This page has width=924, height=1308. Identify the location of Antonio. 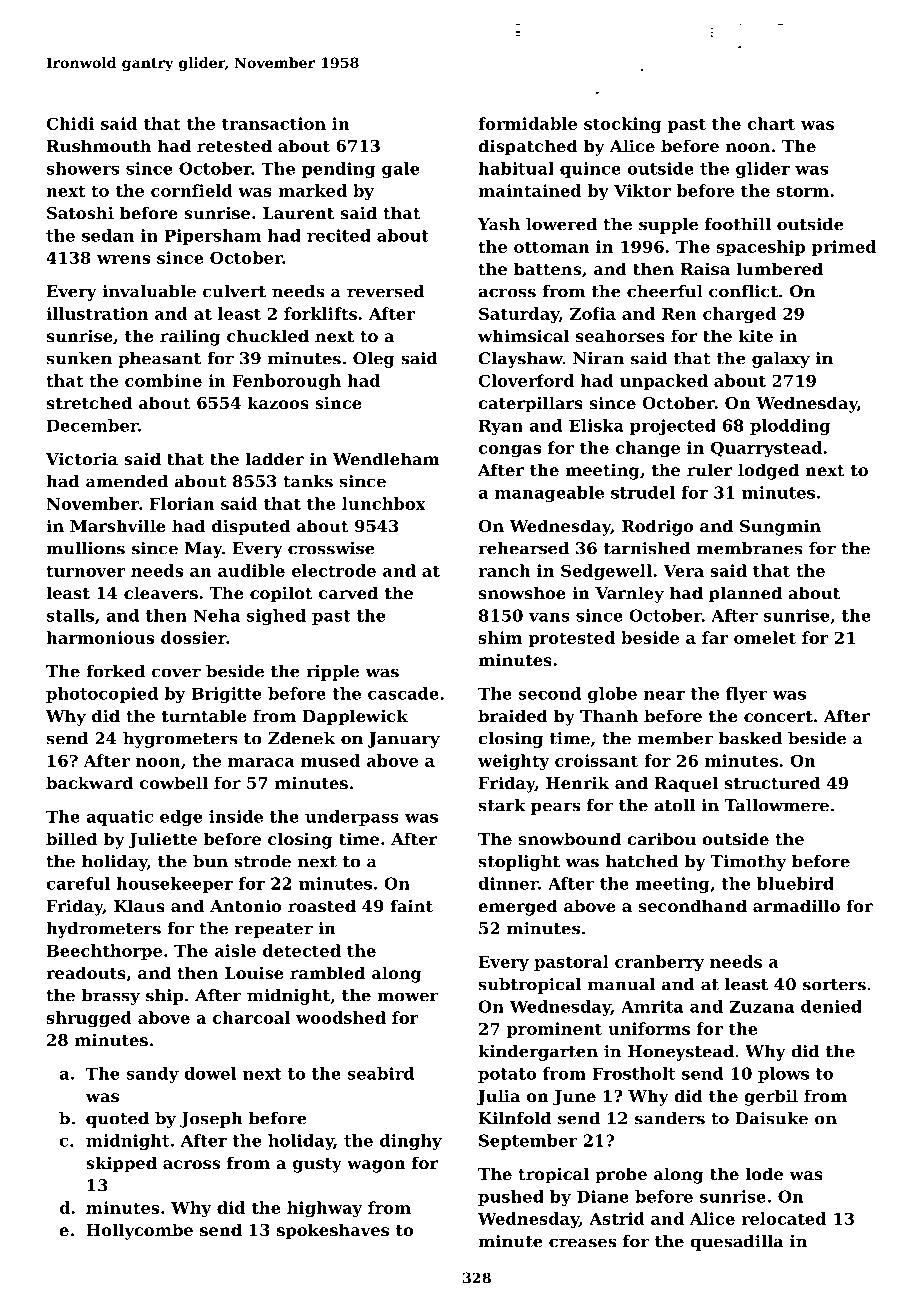
(245, 905).
